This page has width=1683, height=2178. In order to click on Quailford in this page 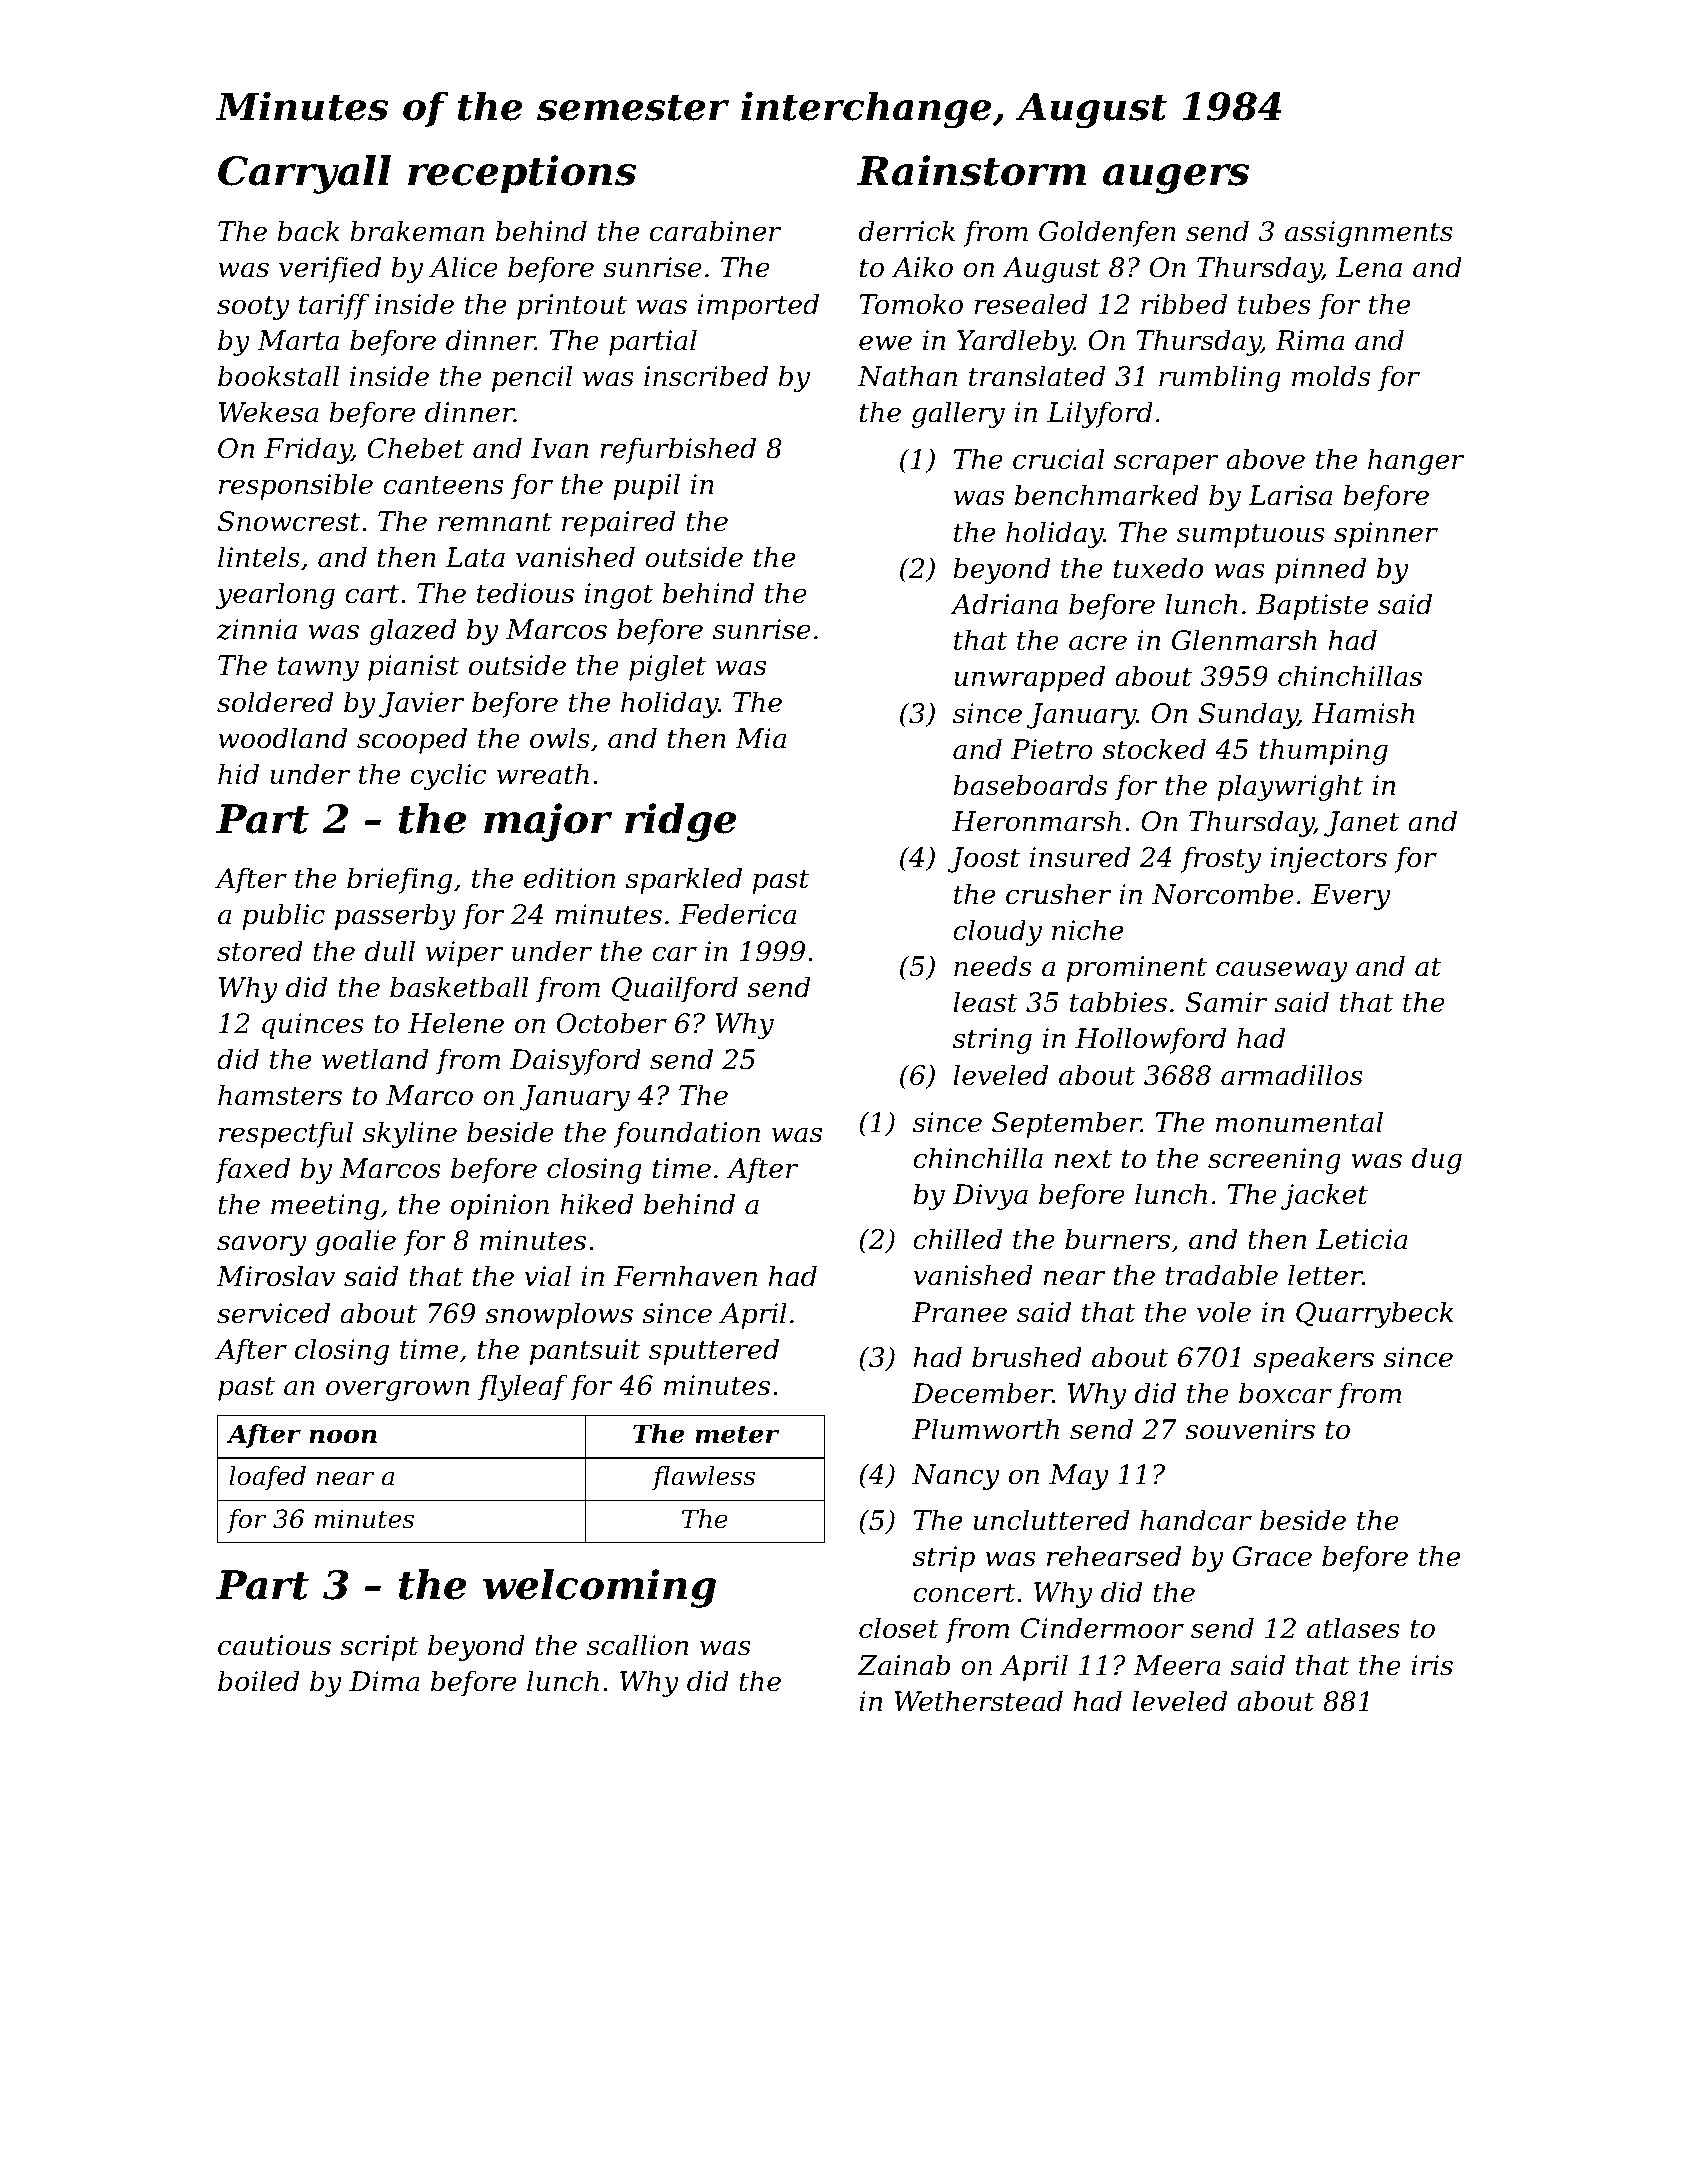, I will do `click(675, 989)`.
